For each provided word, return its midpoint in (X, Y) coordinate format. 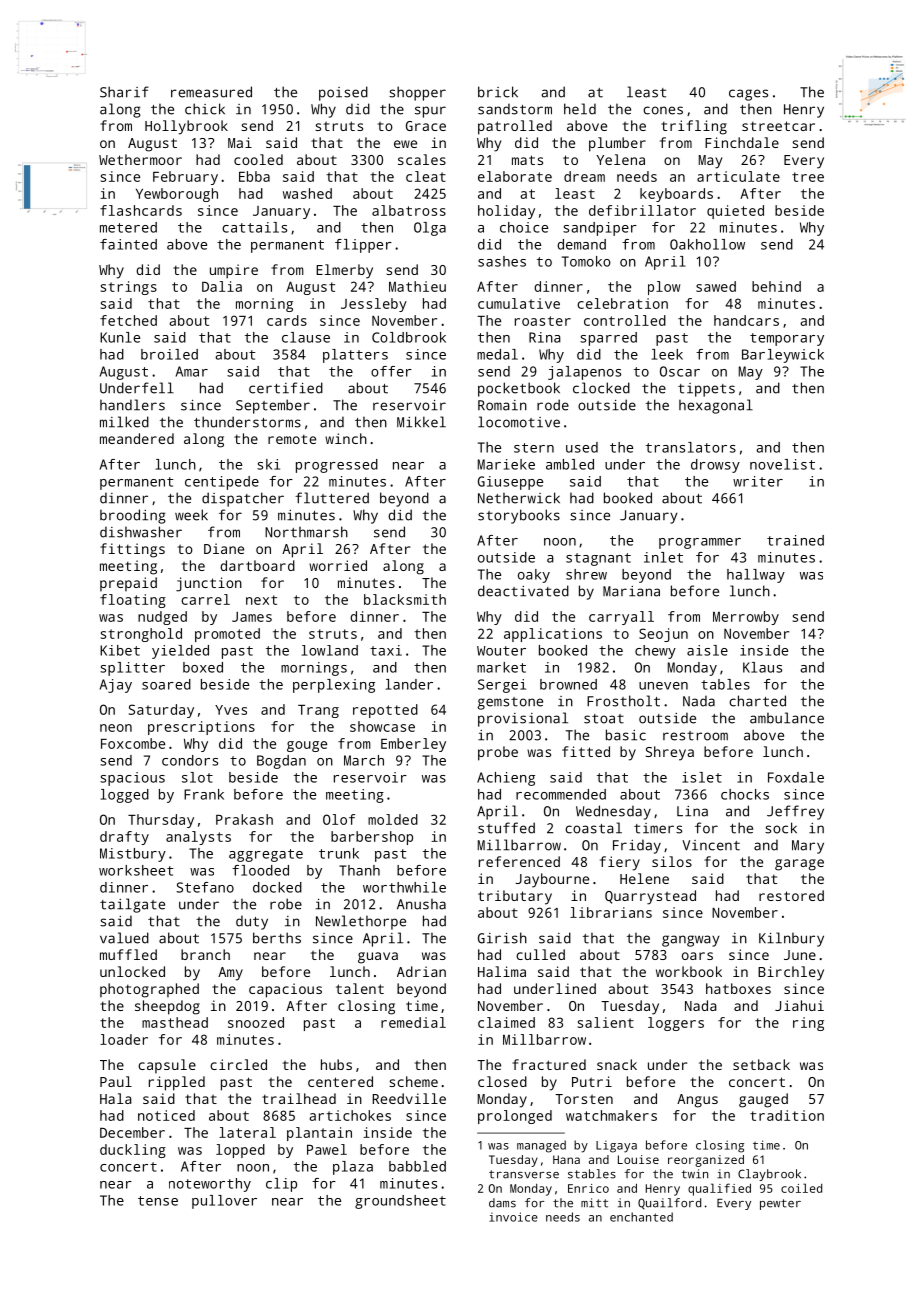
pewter (780, 1204)
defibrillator (642, 210)
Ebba (254, 176)
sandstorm (515, 109)
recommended (561, 794)
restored (791, 895)
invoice (513, 1217)
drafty (124, 838)
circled (238, 1064)
